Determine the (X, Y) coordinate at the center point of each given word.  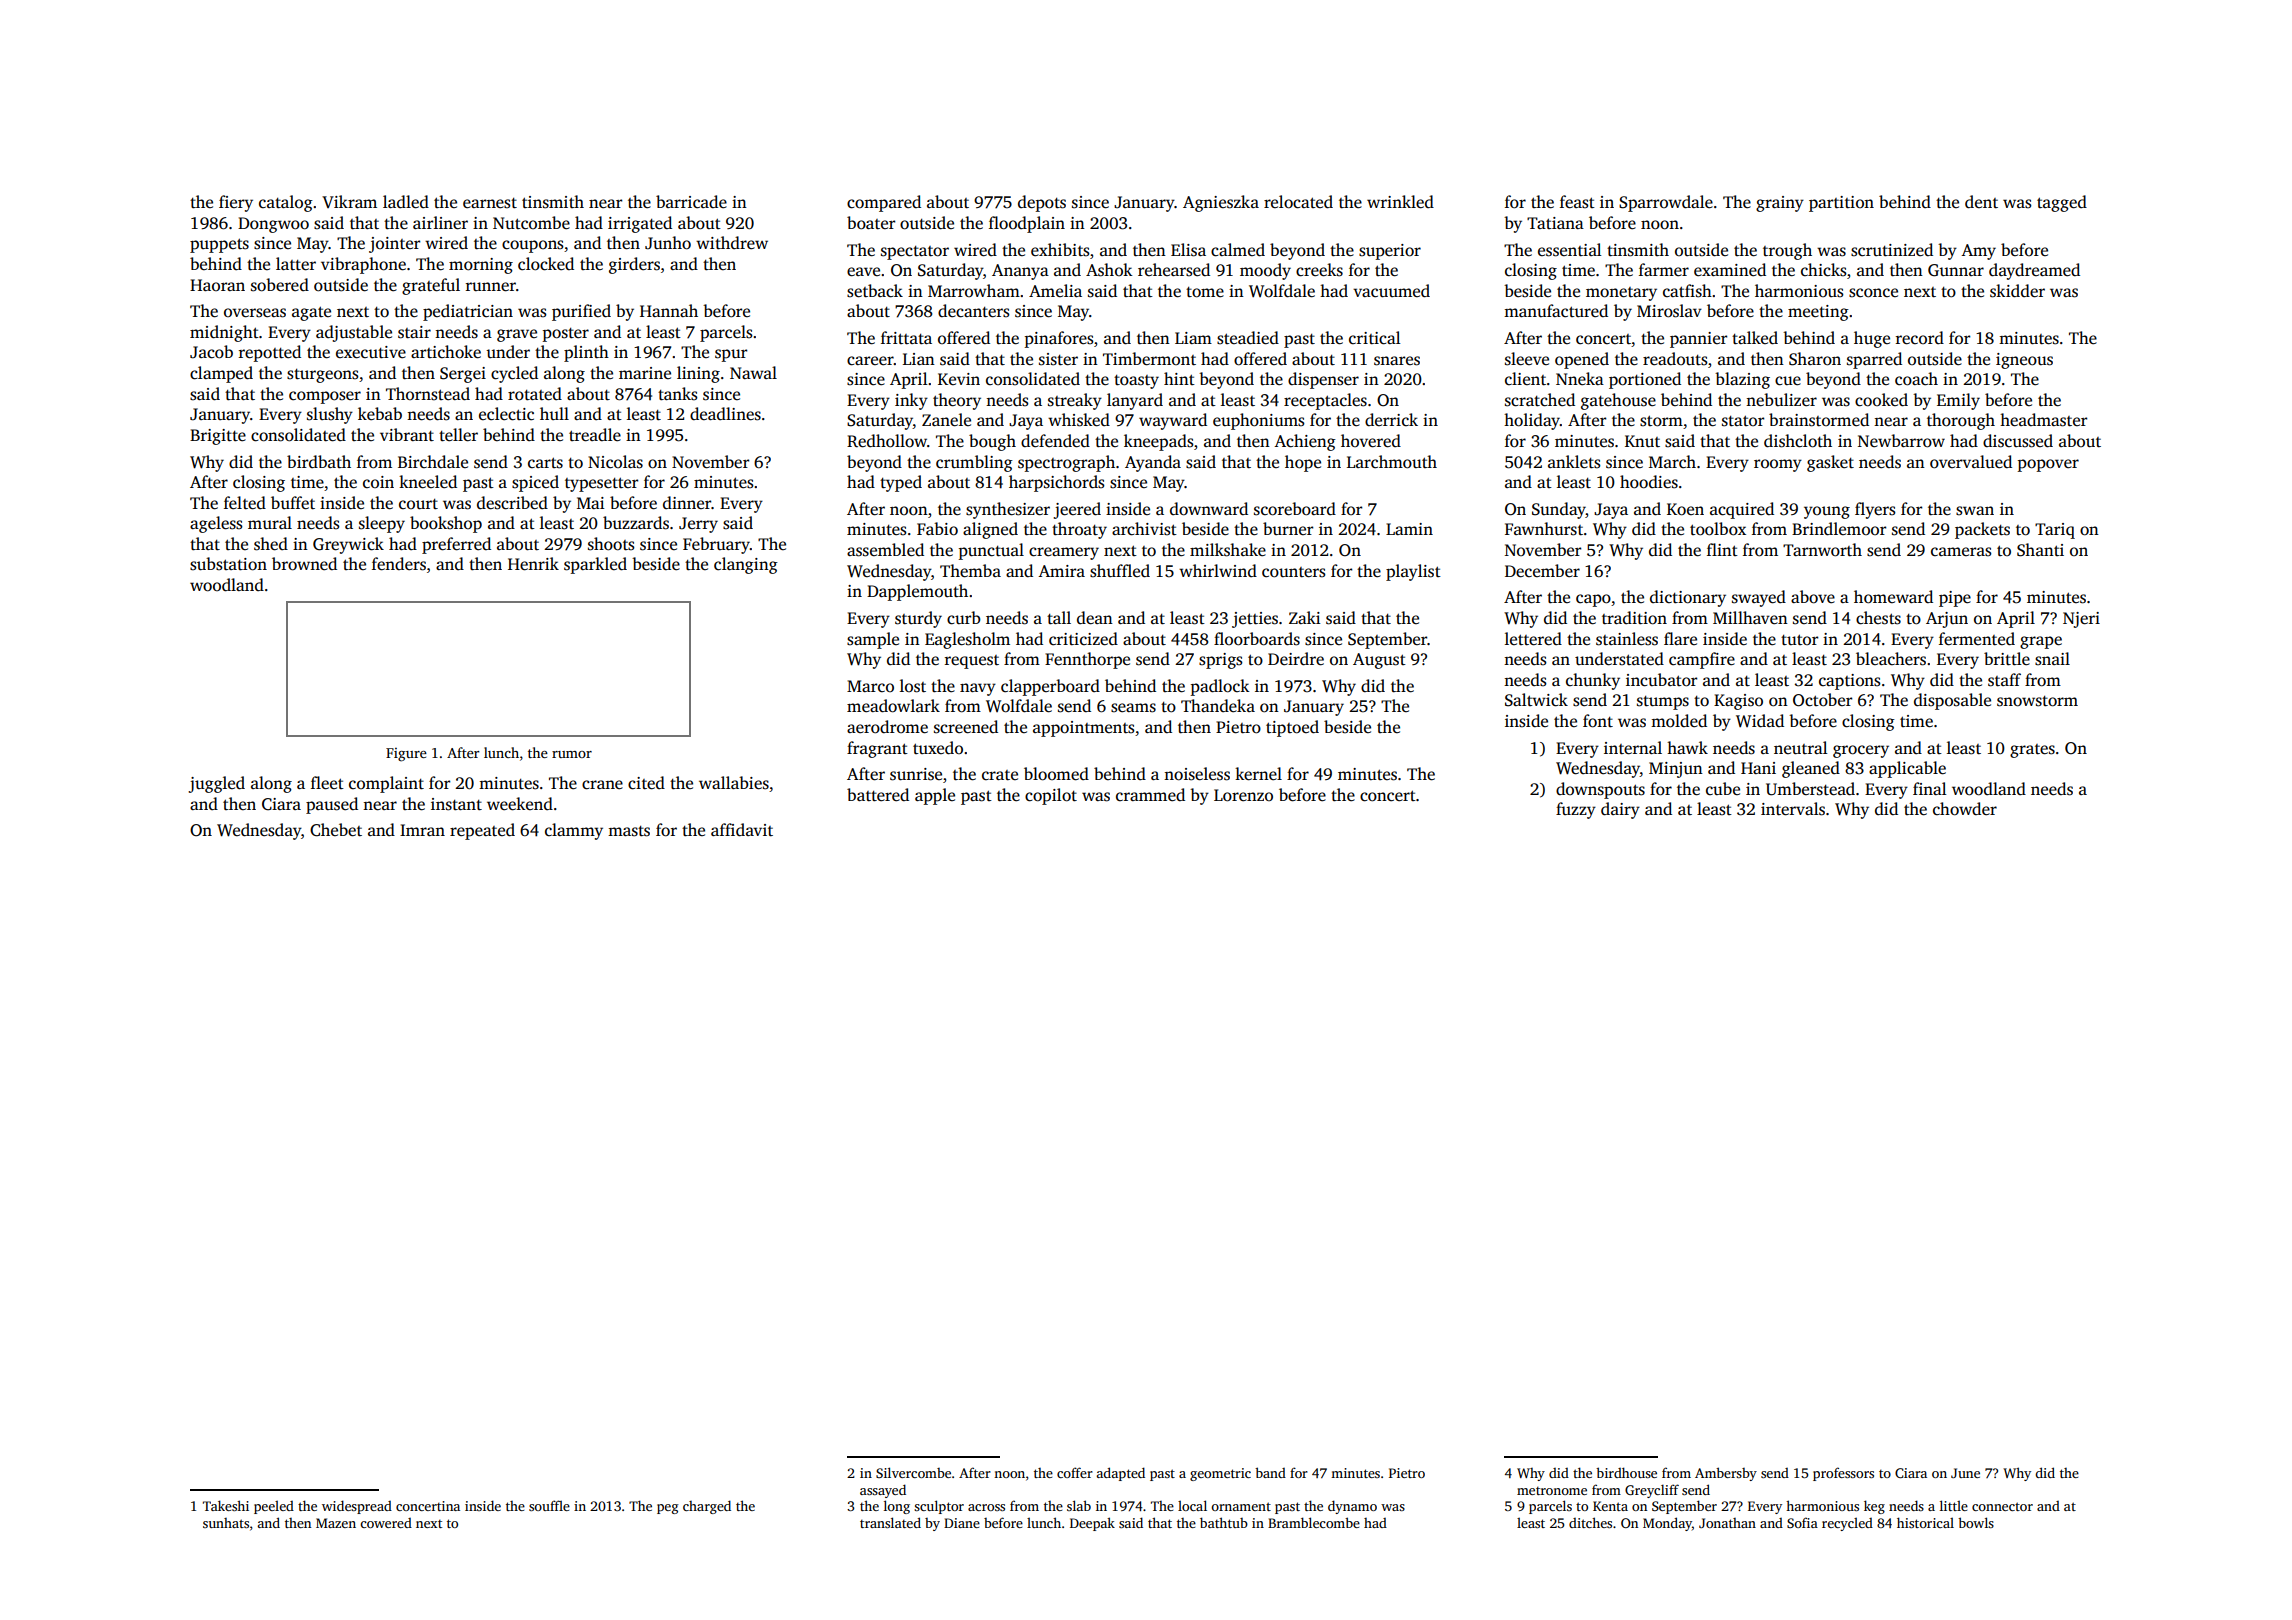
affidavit (742, 830)
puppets (219, 245)
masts (629, 831)
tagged (2062, 203)
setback (875, 291)
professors (1843, 1474)
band (1270, 1472)
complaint (386, 784)
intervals (1793, 809)
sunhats (226, 1523)
